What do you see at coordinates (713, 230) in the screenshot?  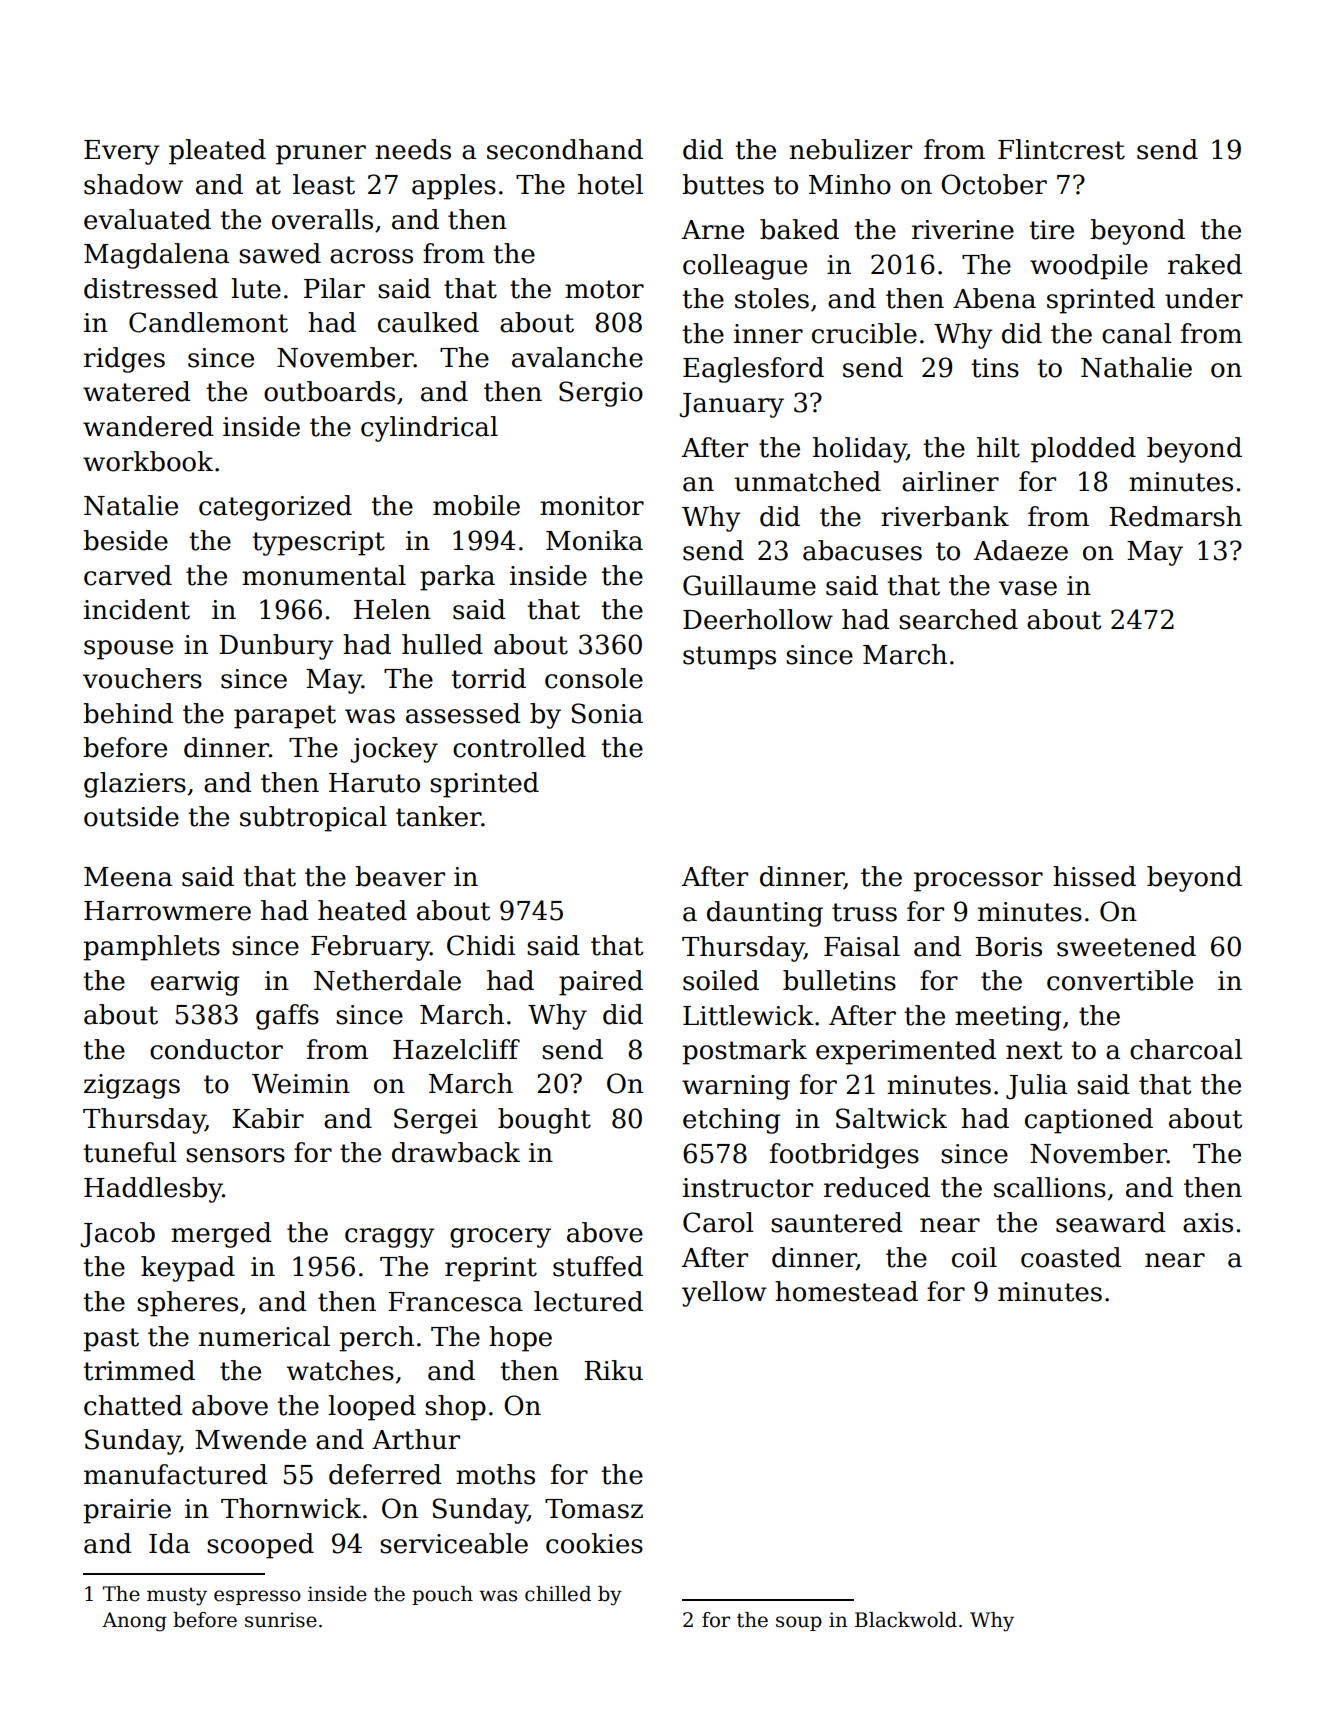 I see `Arne` at bounding box center [713, 230].
